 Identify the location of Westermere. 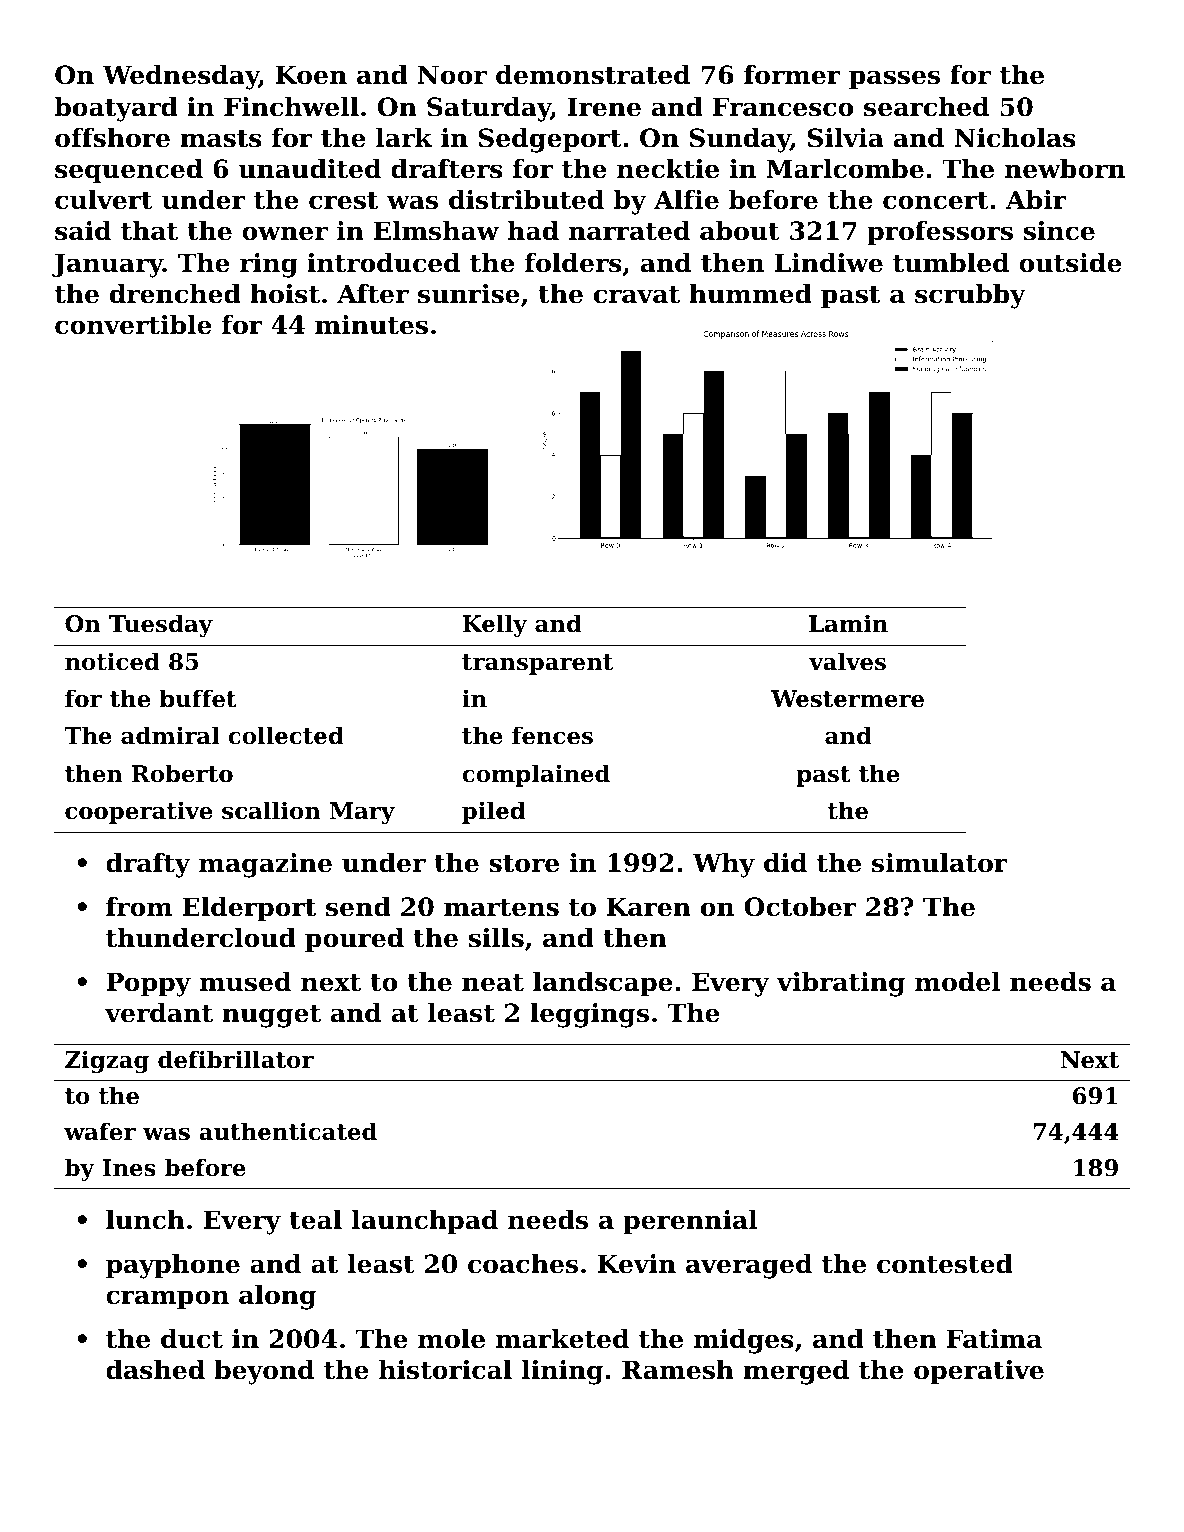
(847, 699).
